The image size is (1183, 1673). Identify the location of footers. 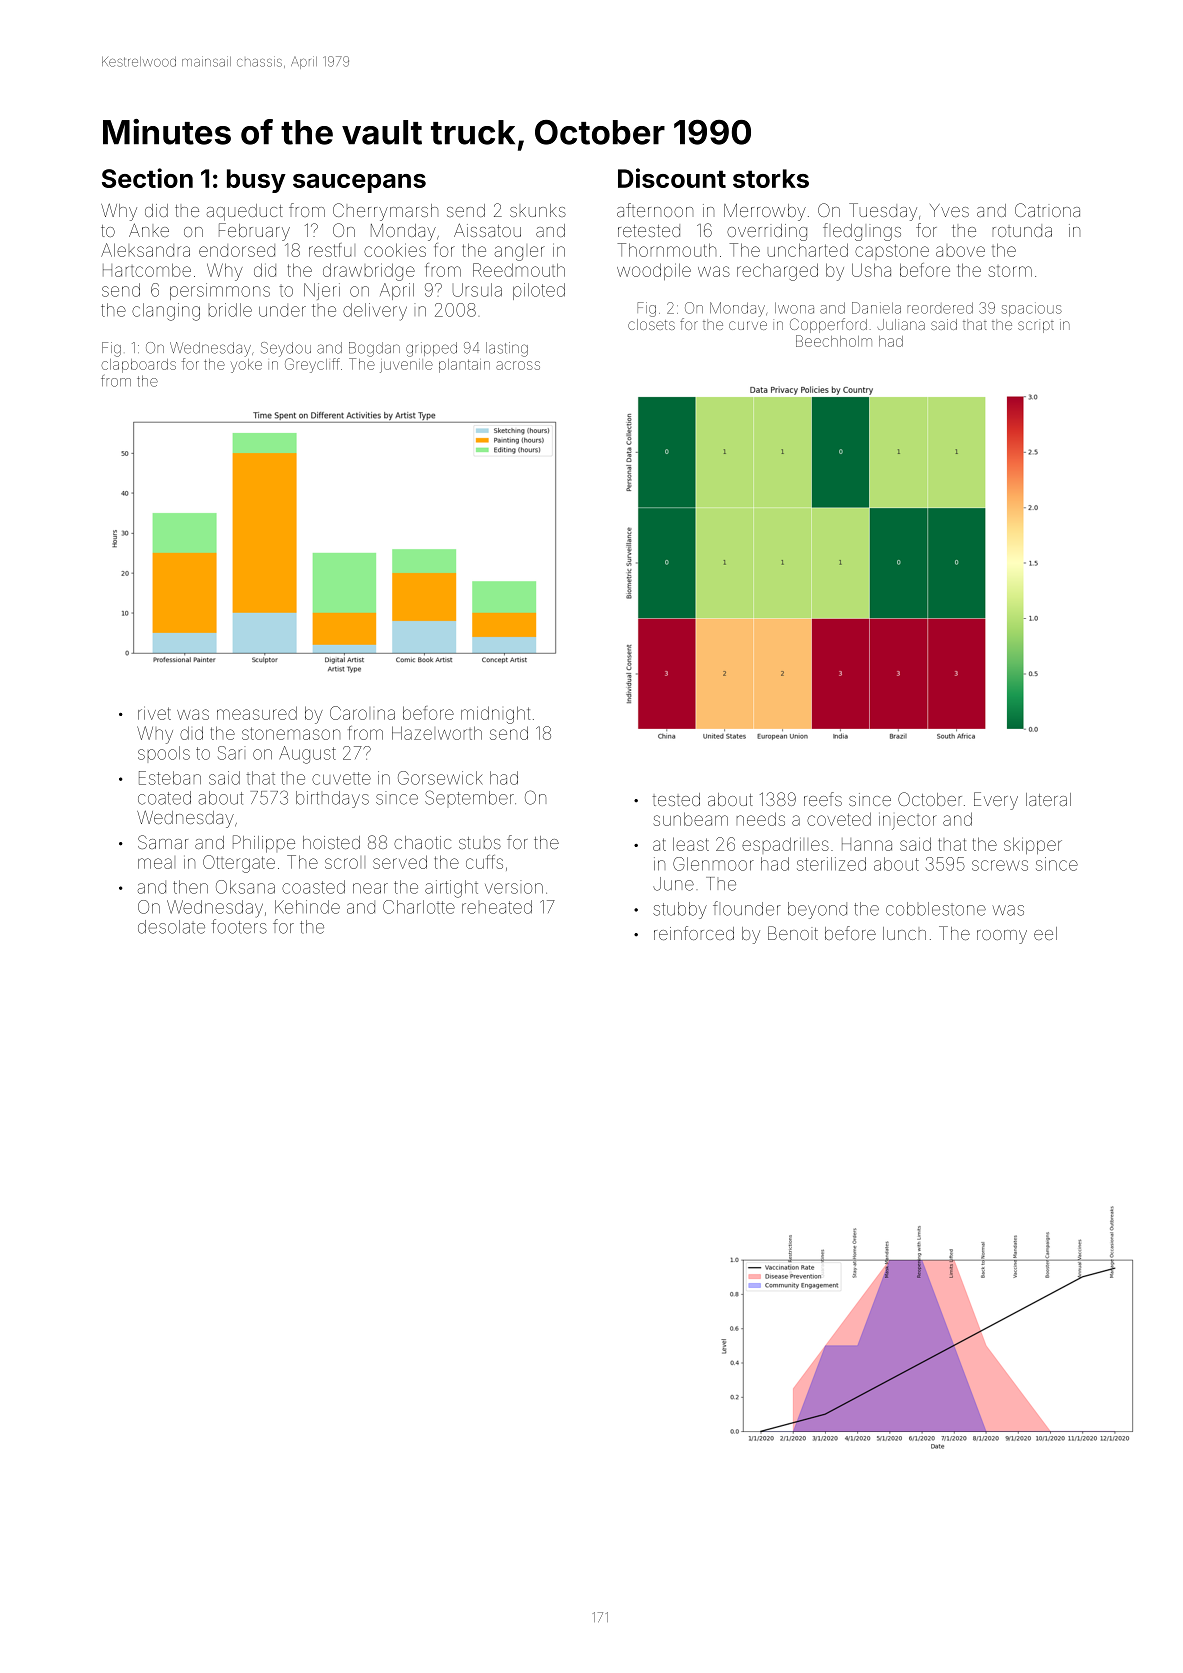
(239, 926).
